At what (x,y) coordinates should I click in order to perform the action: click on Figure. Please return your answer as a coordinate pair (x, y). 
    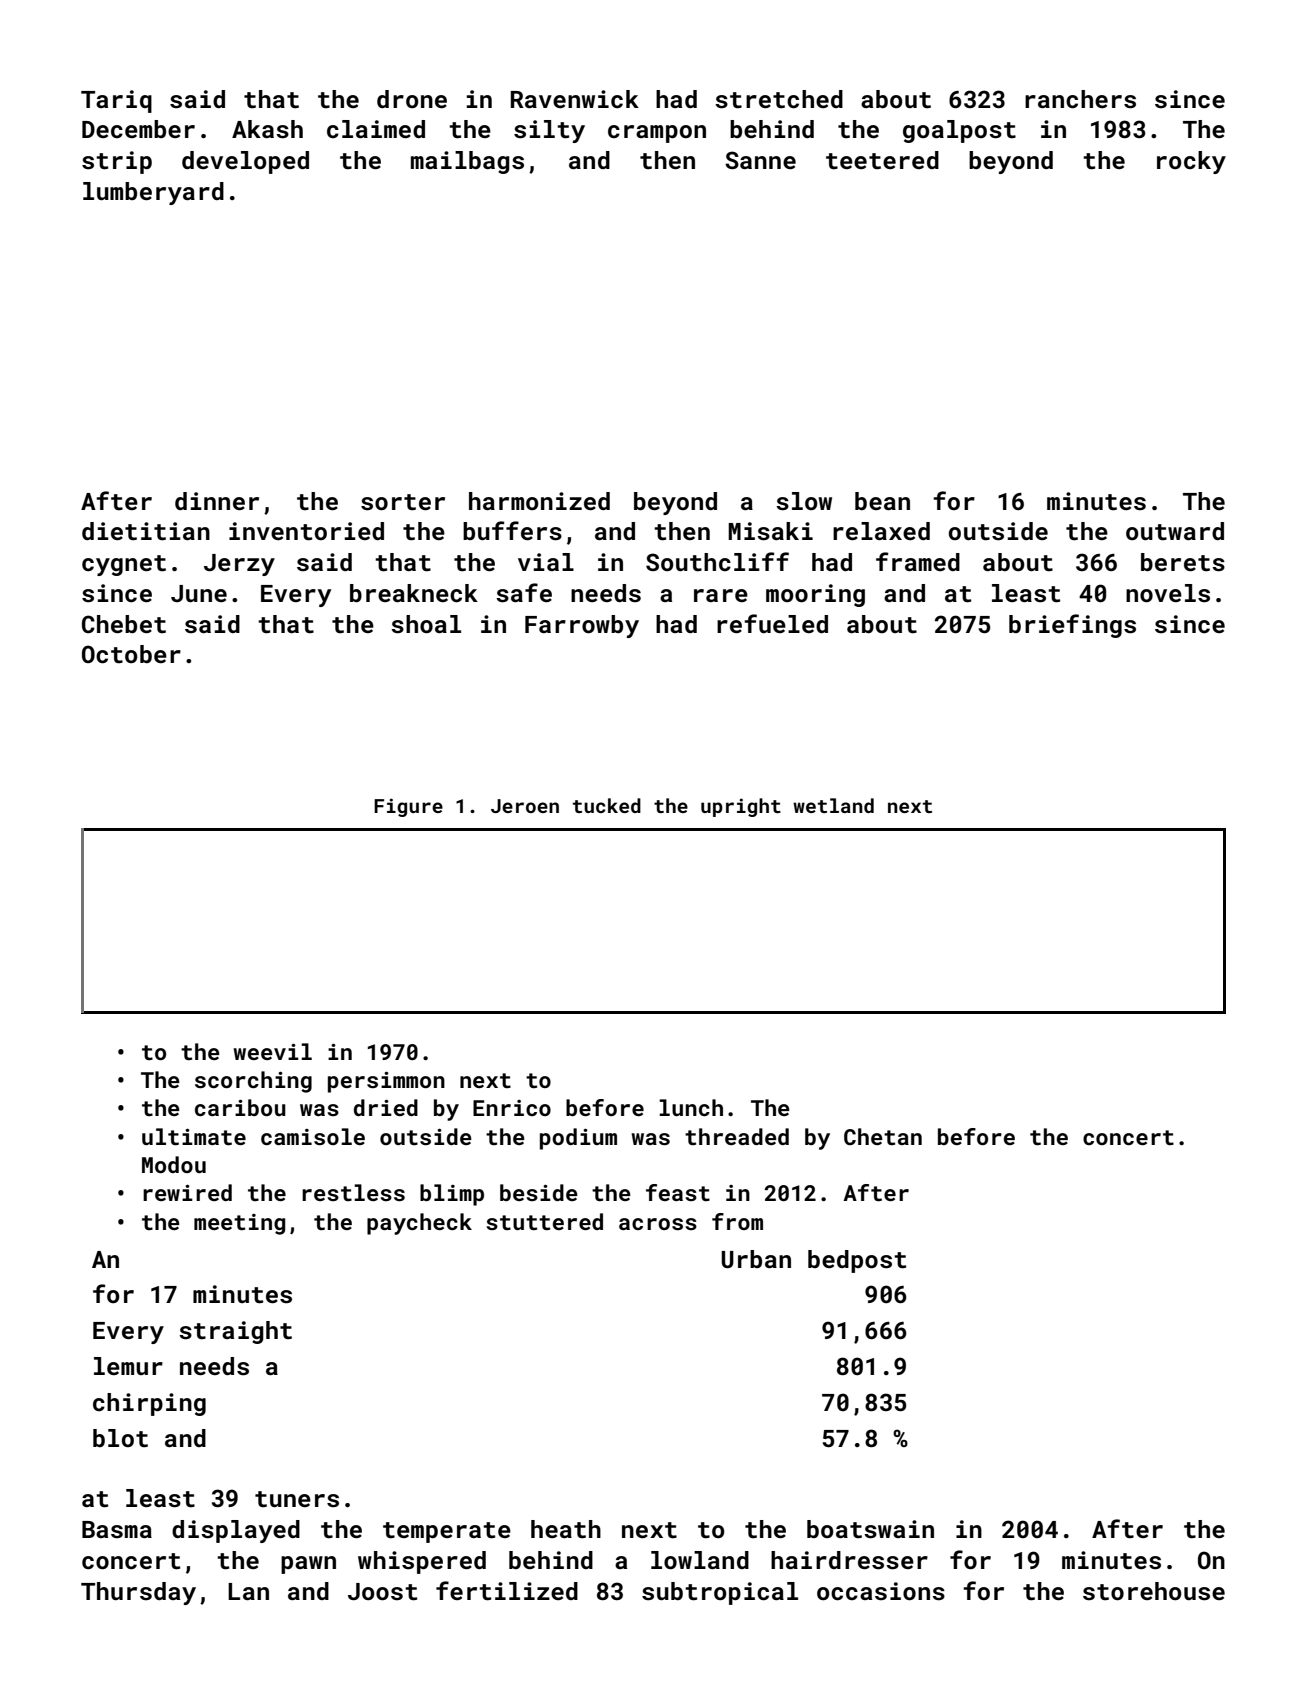
    Looking at the image, I should click on (408, 807).
